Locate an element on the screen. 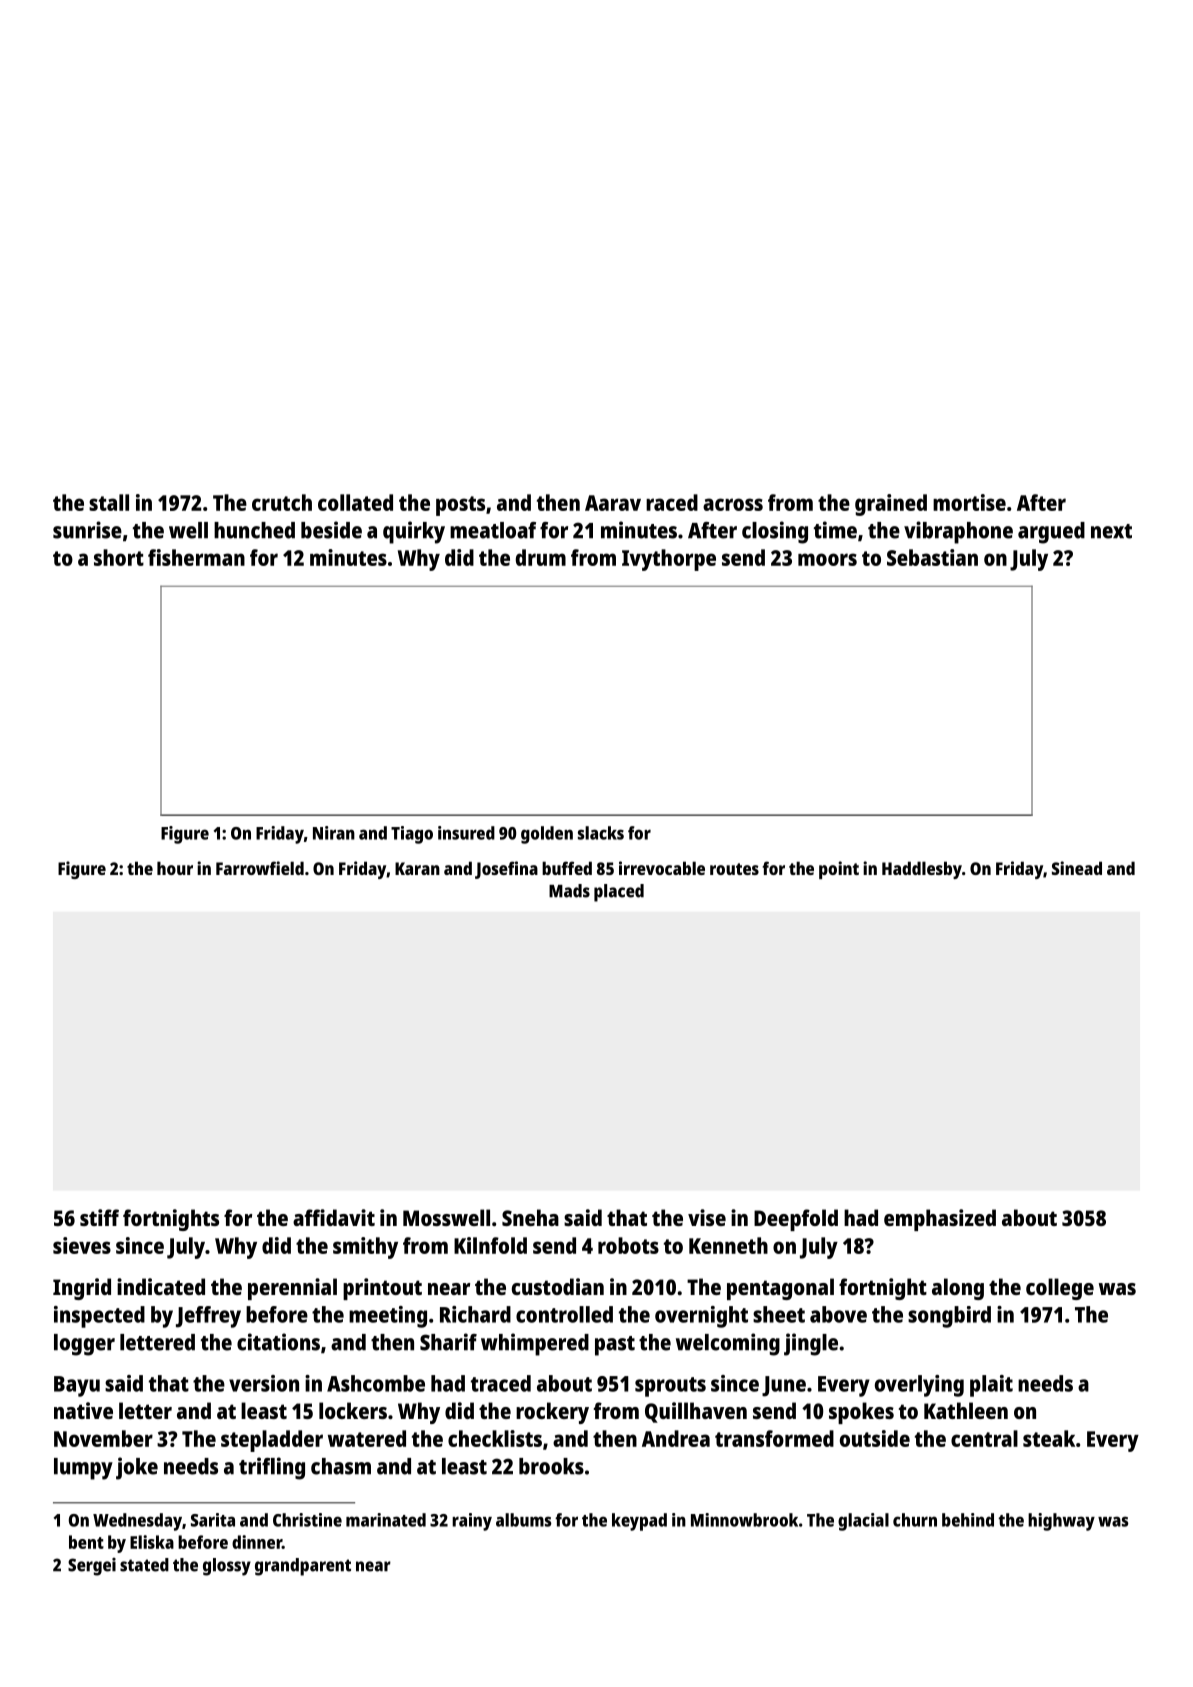  Sergei is located at coordinates (92, 1567).
